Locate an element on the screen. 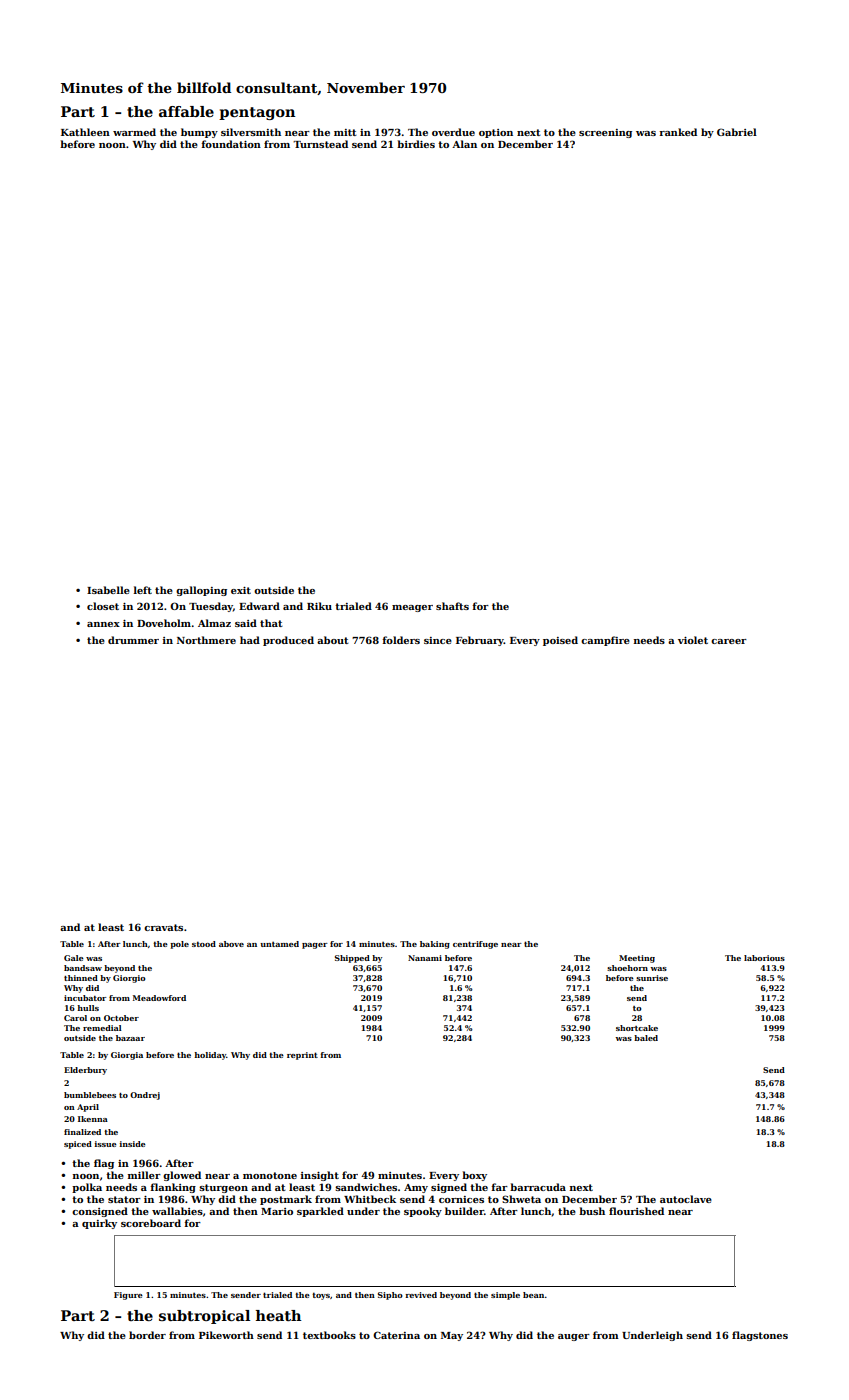  border is located at coordinates (147, 1335).
